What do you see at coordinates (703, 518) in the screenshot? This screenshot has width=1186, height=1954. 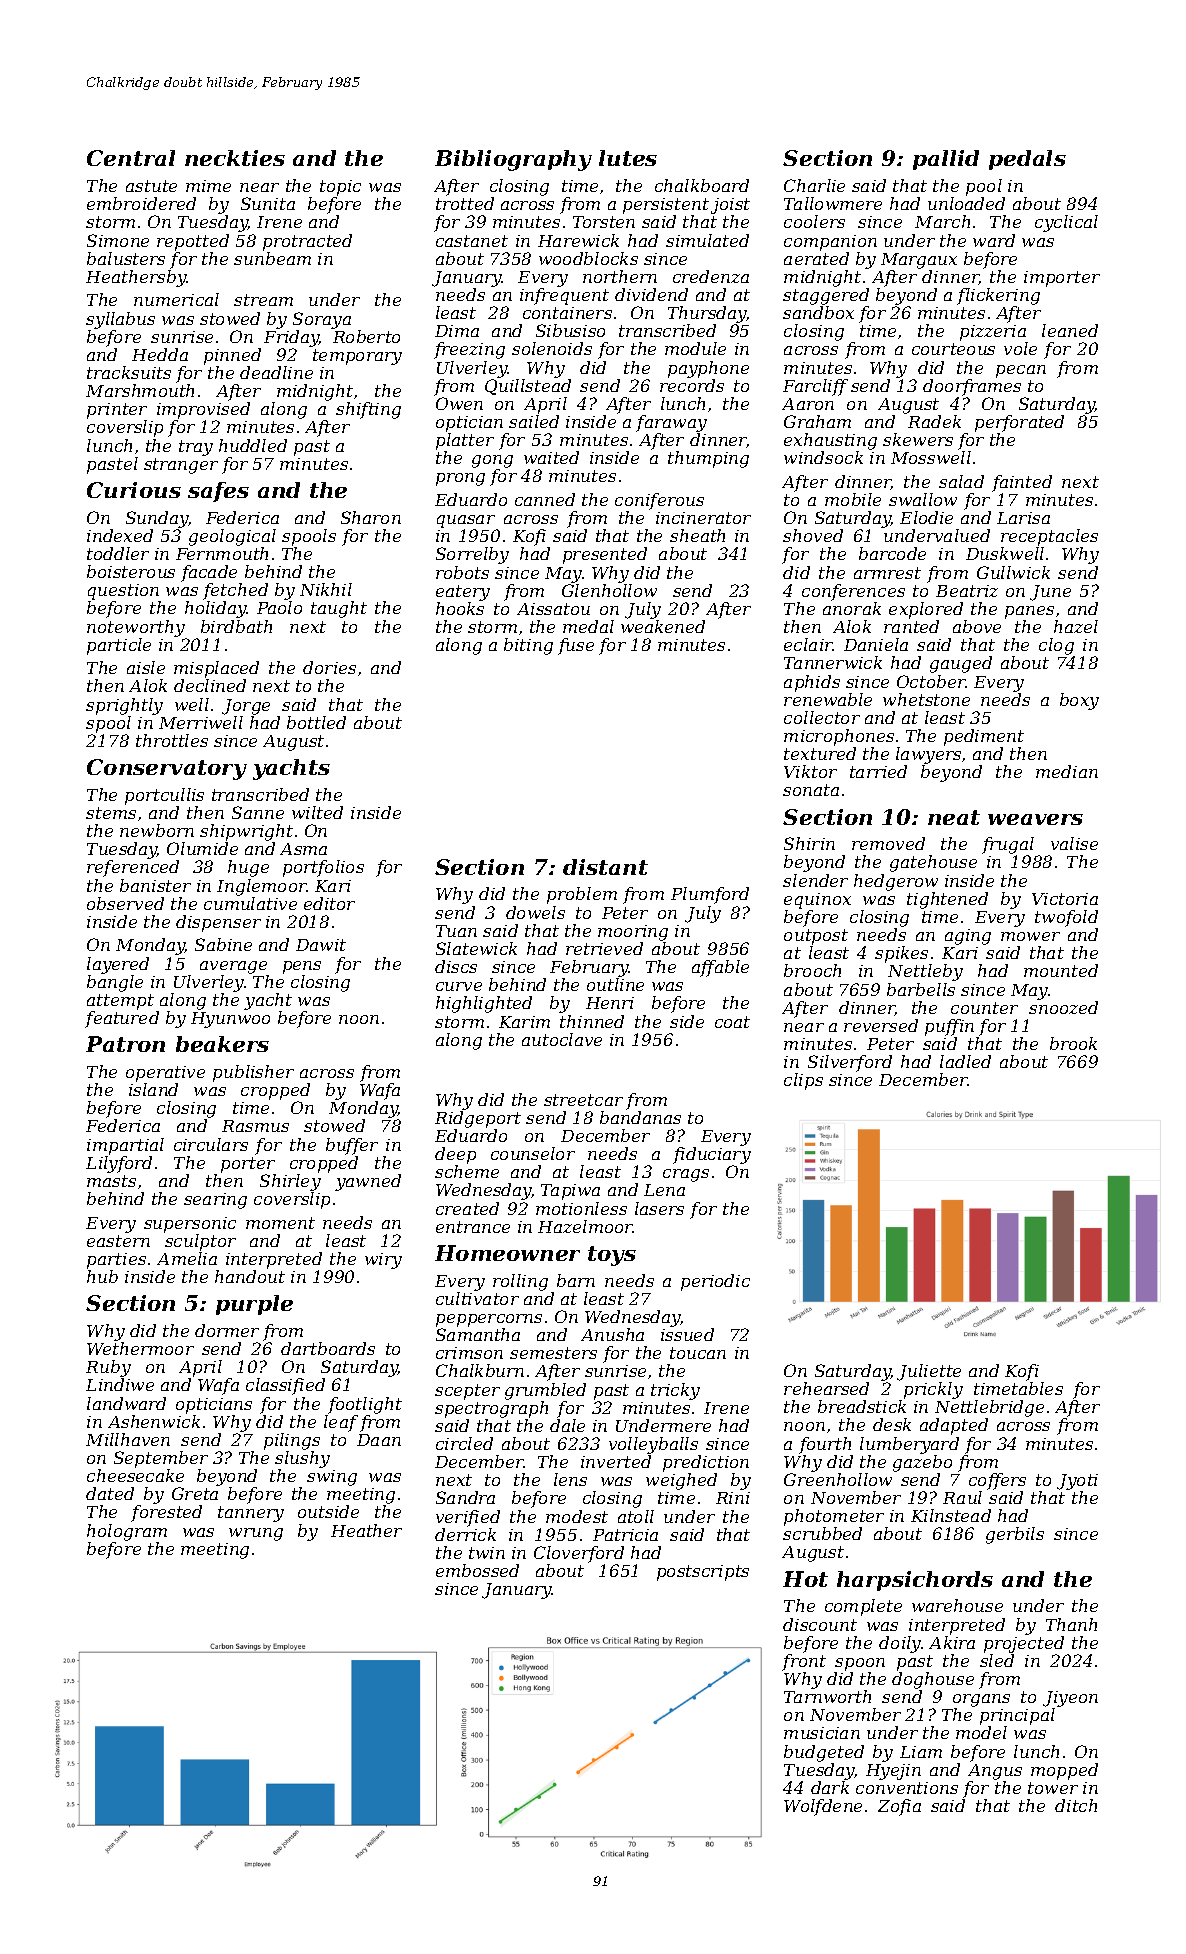 I see `incinerator` at bounding box center [703, 518].
